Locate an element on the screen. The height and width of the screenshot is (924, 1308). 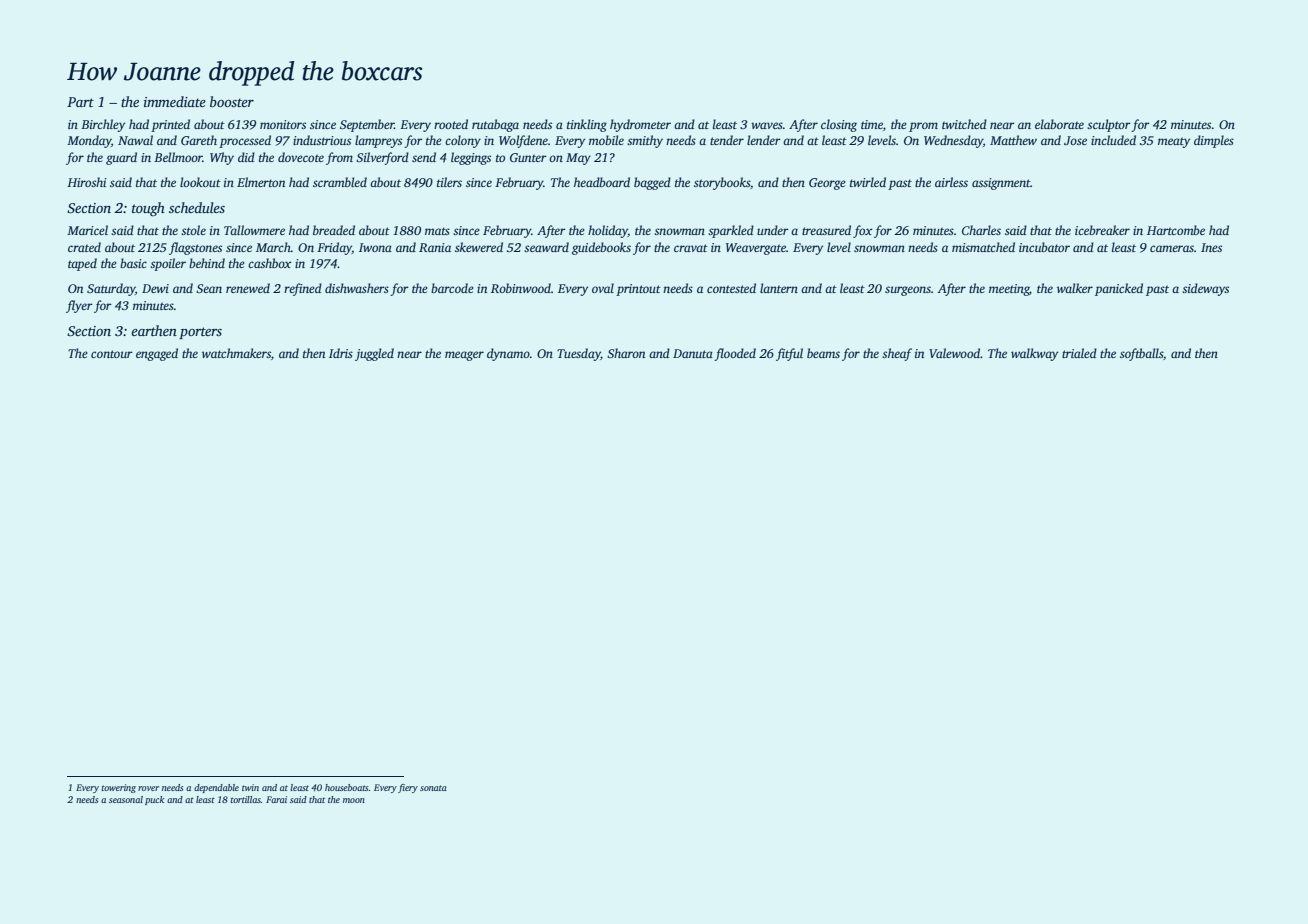
seasonal is located at coordinates (126, 799).
